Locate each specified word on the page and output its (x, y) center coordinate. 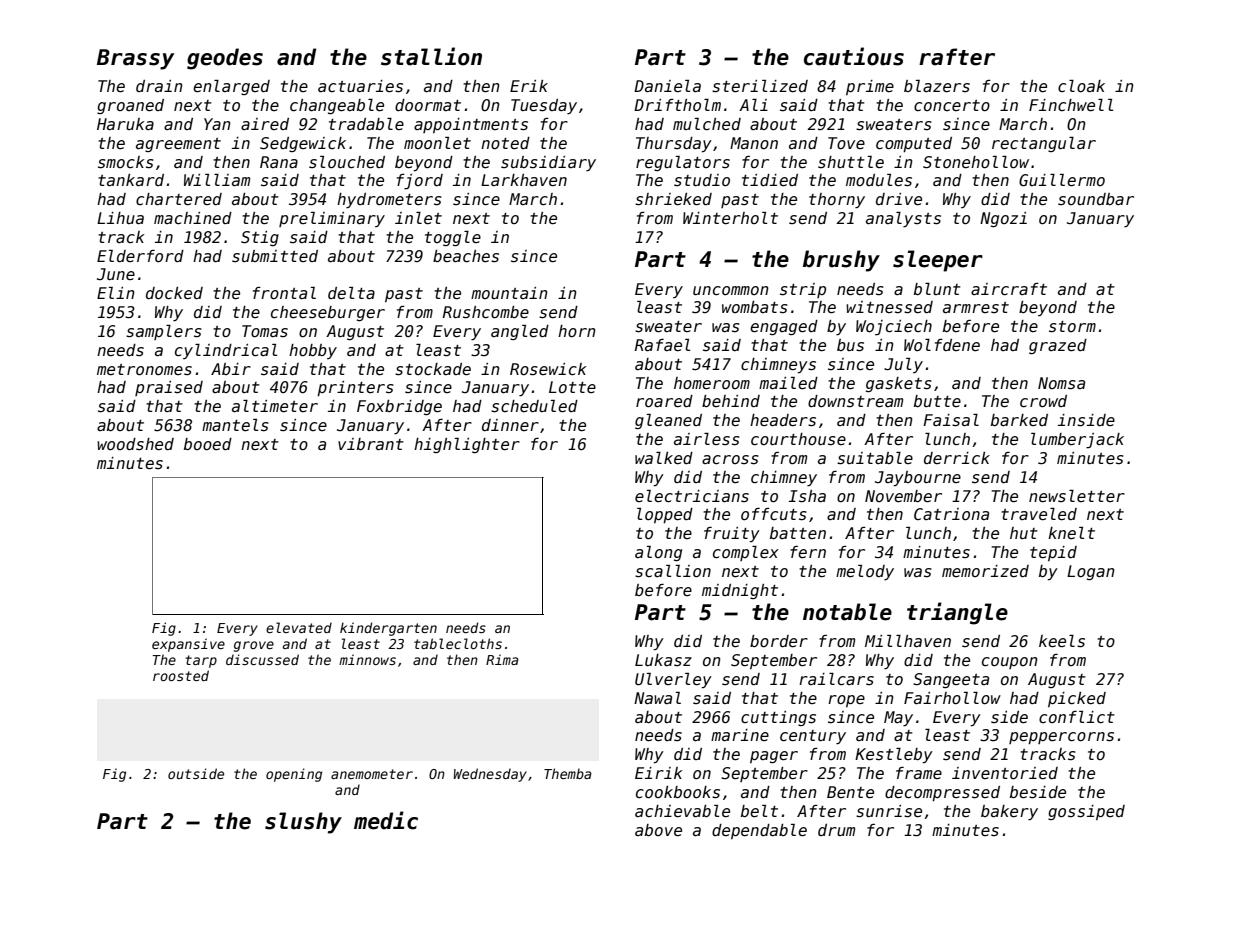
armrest (976, 307)
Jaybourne (918, 479)
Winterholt (730, 218)
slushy (303, 823)
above (658, 830)
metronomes (144, 370)
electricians (692, 496)
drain (159, 86)
